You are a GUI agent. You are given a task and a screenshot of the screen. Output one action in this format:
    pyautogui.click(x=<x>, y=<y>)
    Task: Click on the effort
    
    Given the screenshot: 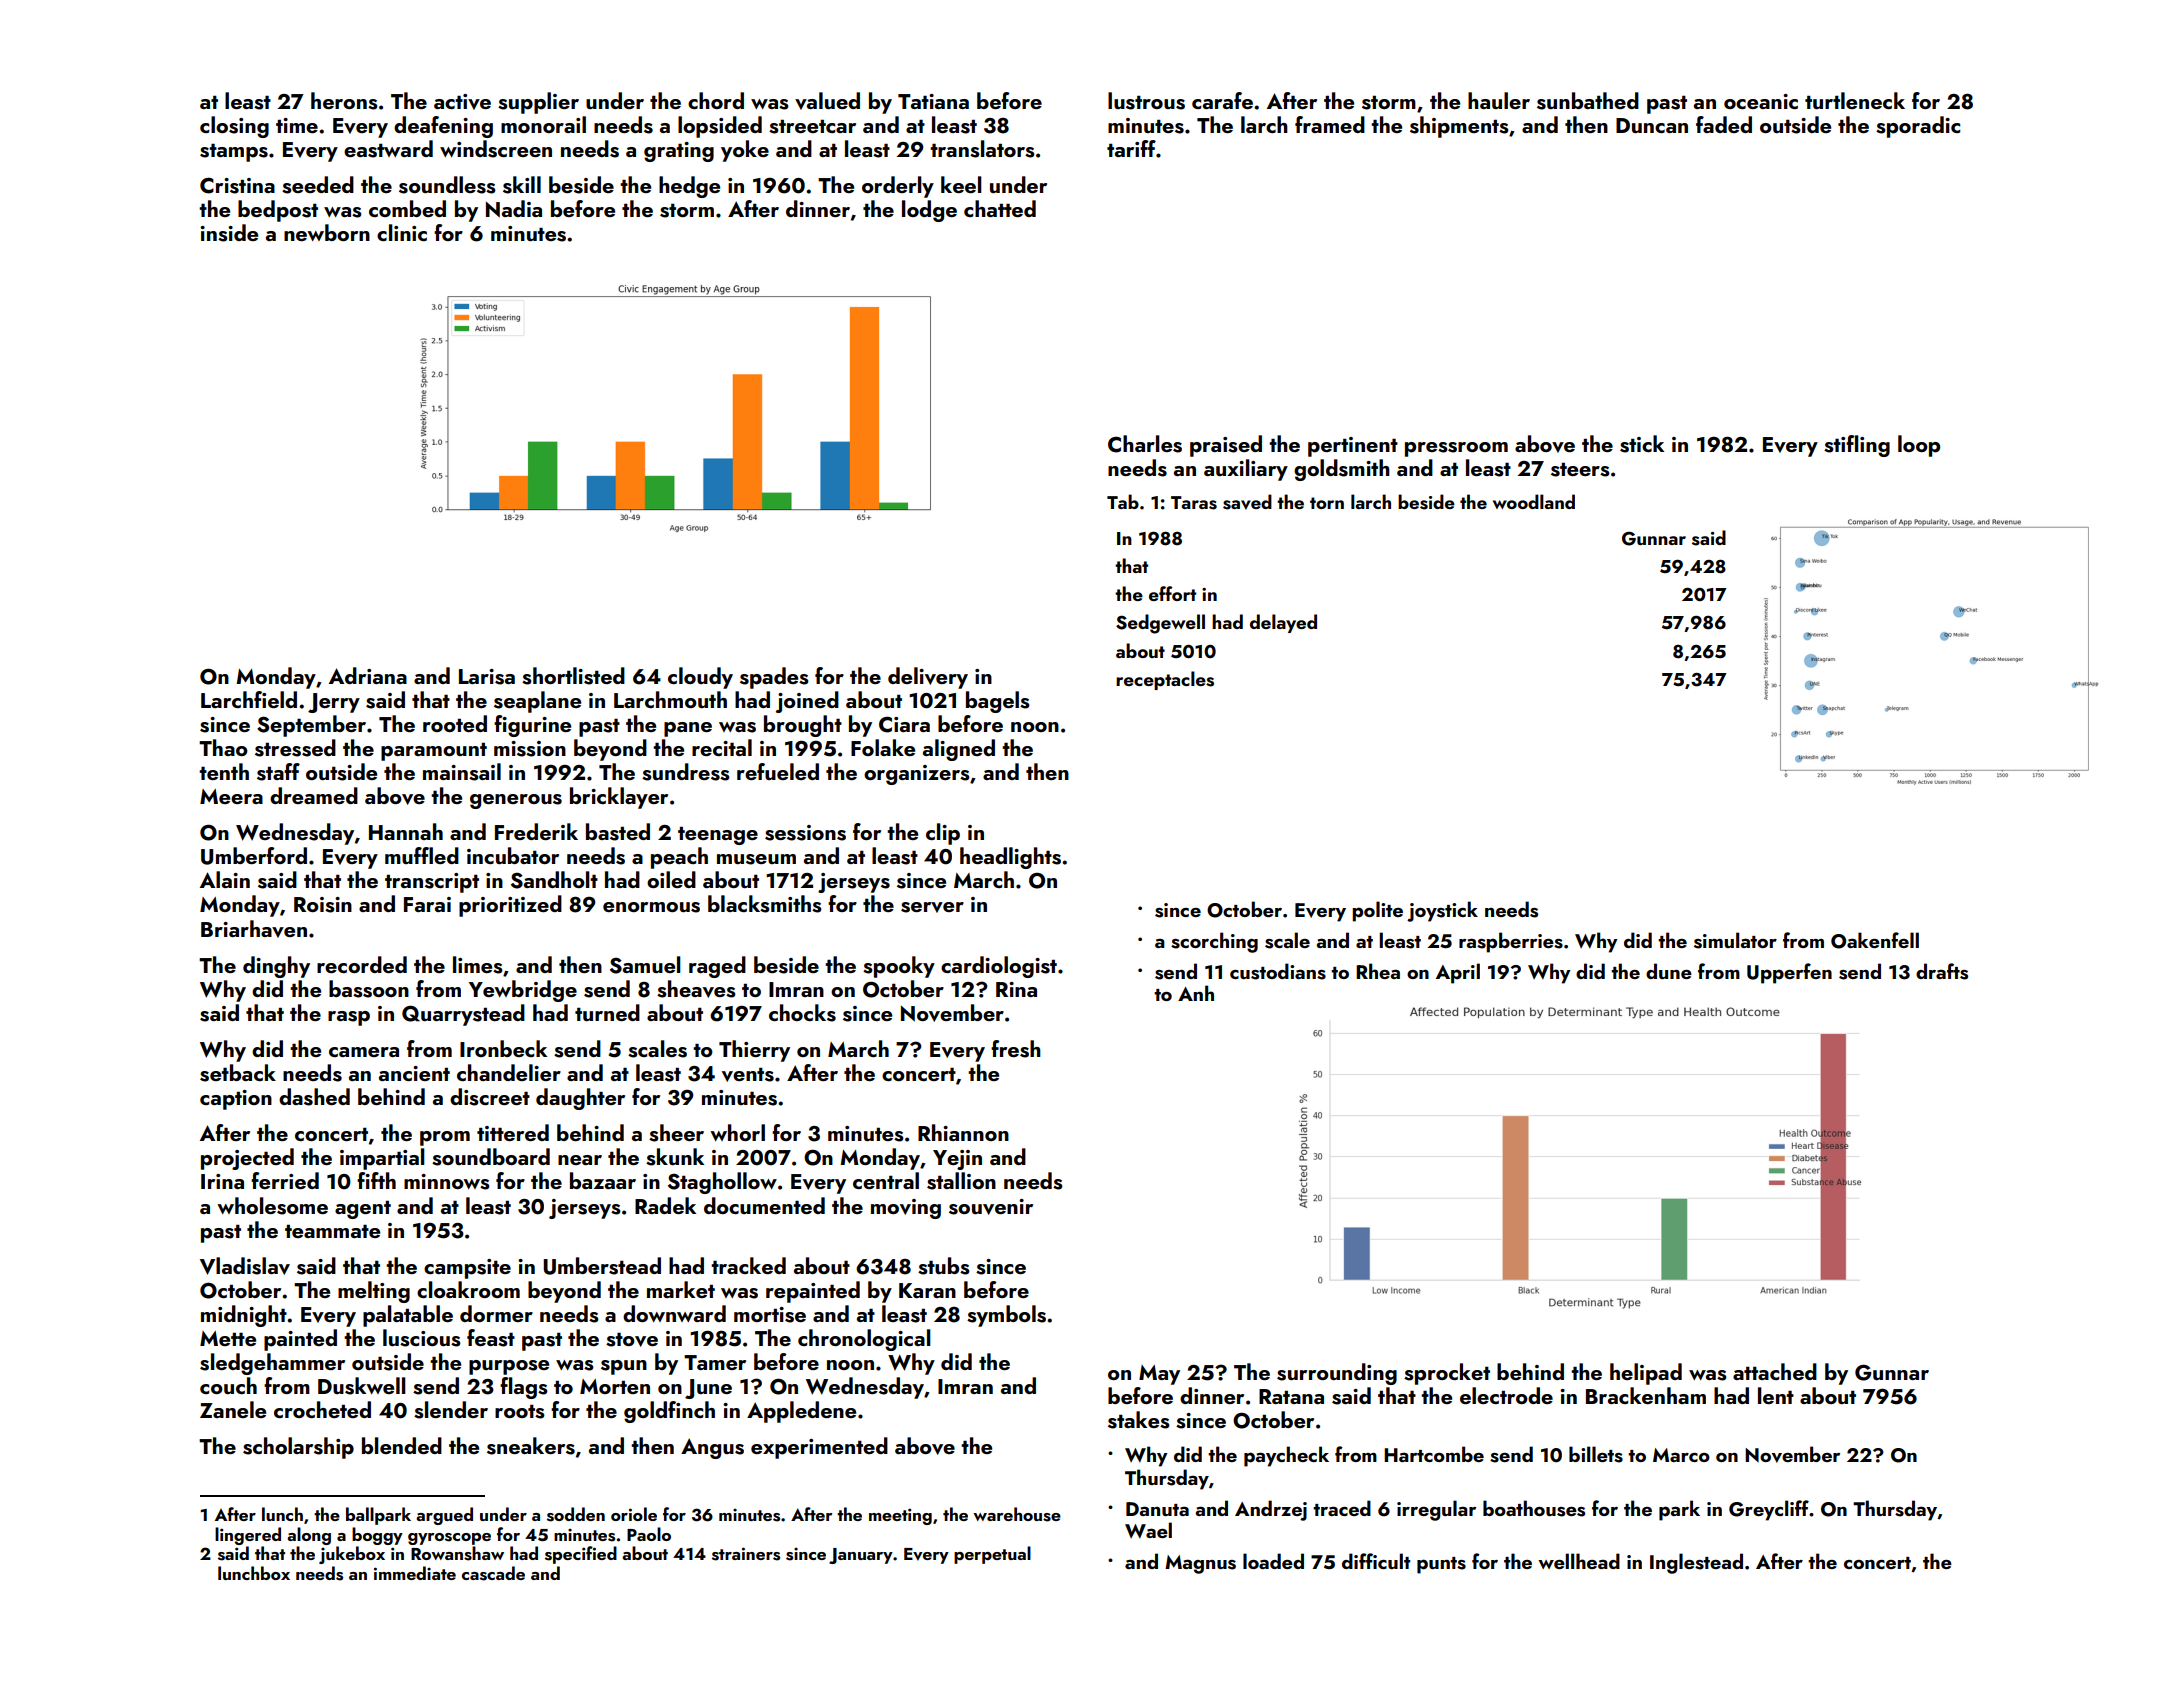 What is the action you would take?
    pyautogui.click(x=1172, y=593)
